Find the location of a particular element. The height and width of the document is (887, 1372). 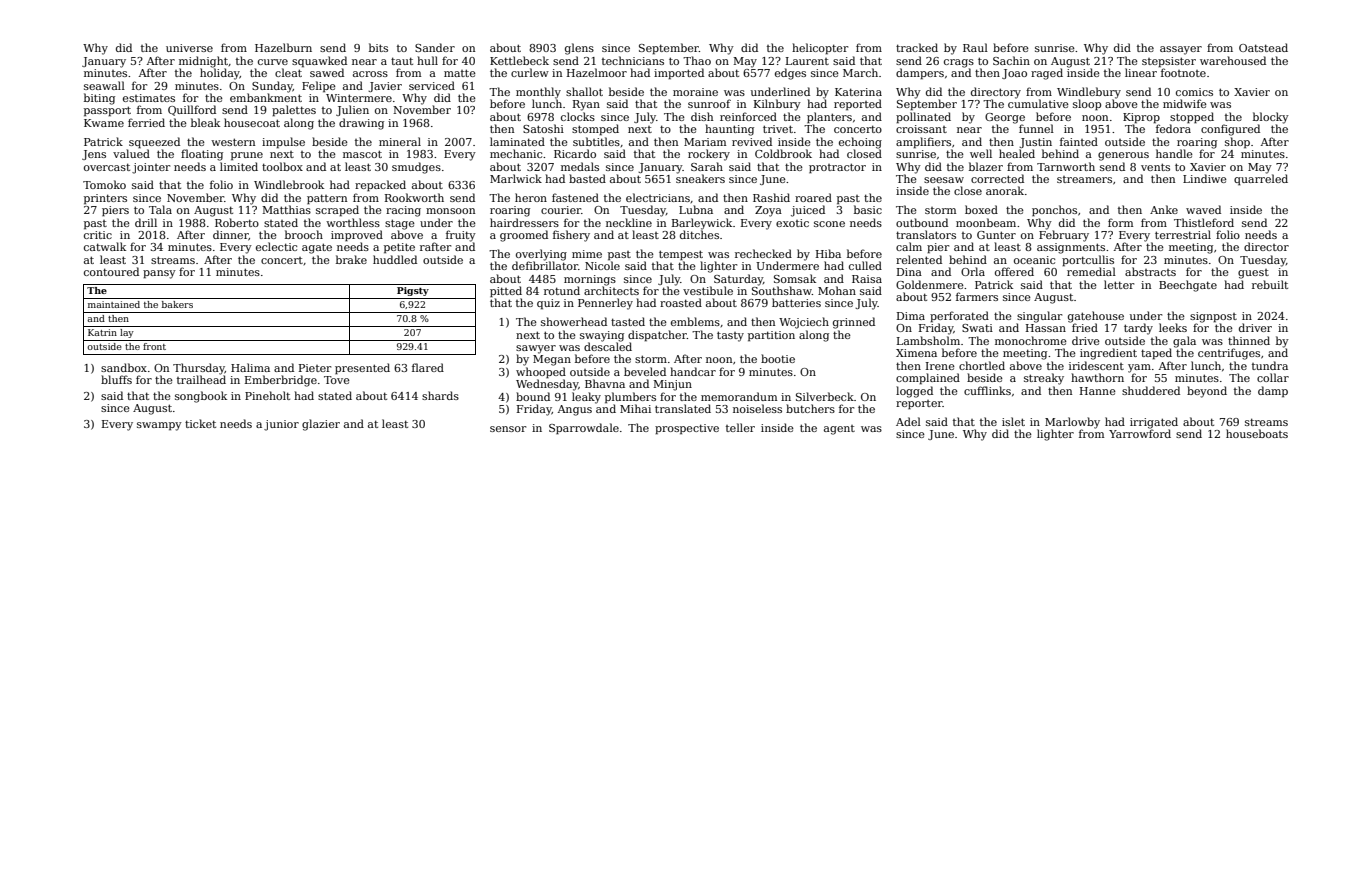

Raul is located at coordinates (975, 47).
